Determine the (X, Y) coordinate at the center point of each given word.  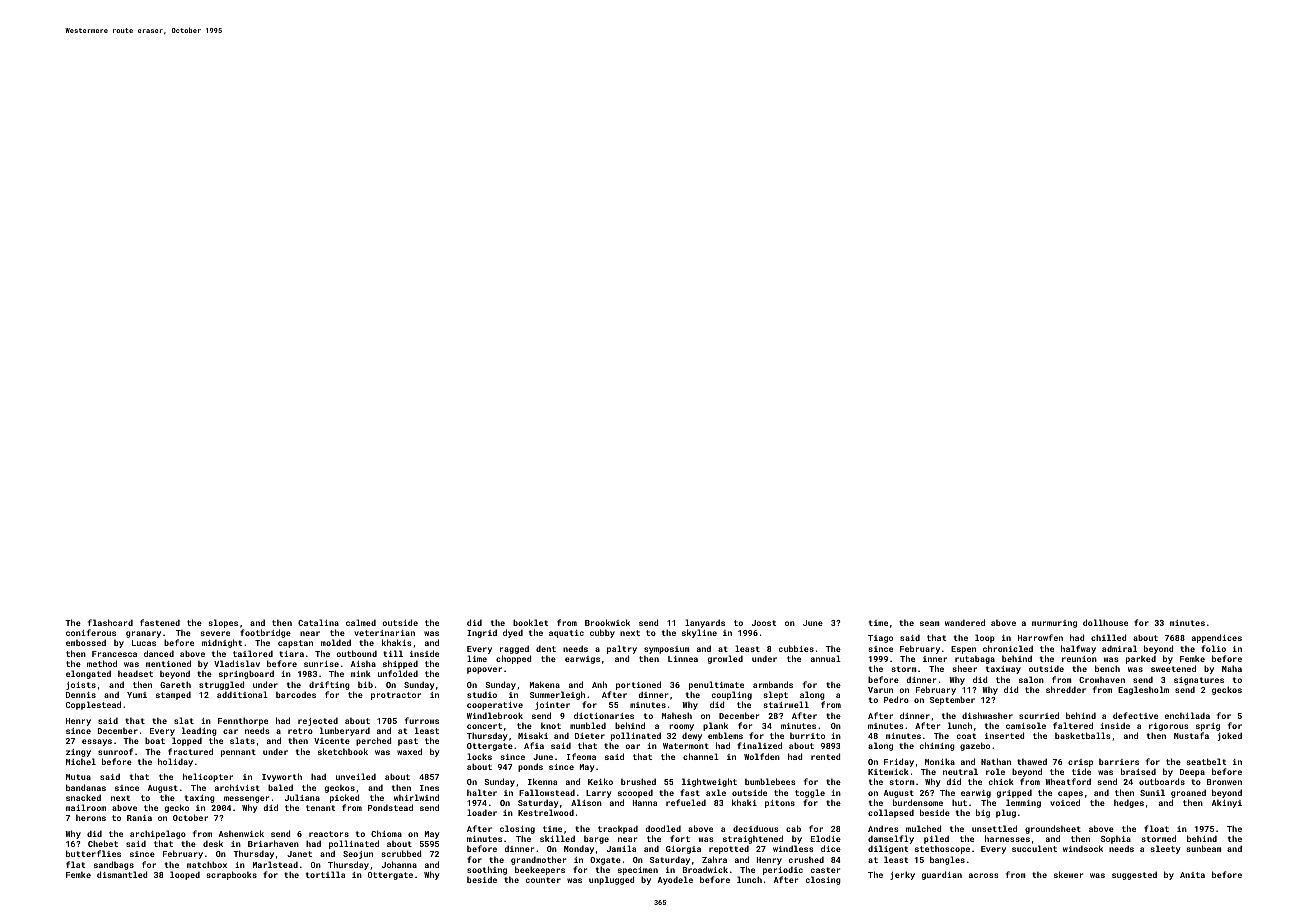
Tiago (880, 639)
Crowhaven (1102, 680)
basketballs (1083, 735)
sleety (1165, 849)
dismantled (122, 874)
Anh (599, 684)
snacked (83, 797)
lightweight (709, 782)
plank (715, 726)
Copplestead (93, 705)
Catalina (318, 622)
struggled (221, 685)
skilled (557, 838)
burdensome (918, 802)
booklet (530, 622)
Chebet (103, 843)
